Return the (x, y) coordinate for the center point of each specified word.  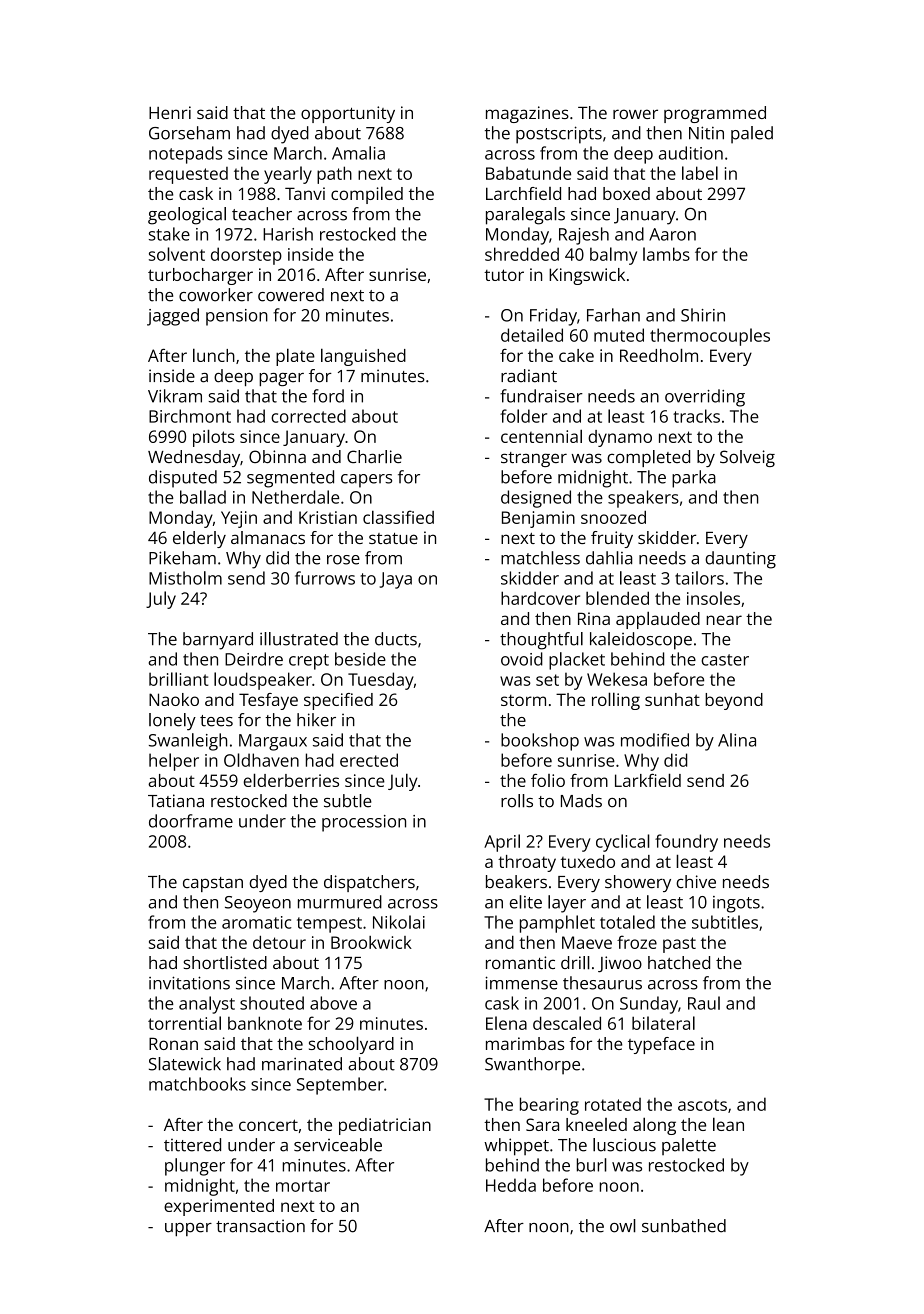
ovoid (522, 659)
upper (188, 1229)
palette (689, 1146)
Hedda (511, 1185)
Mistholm (185, 578)
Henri (170, 112)
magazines (527, 114)
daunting (740, 560)
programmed (715, 114)
